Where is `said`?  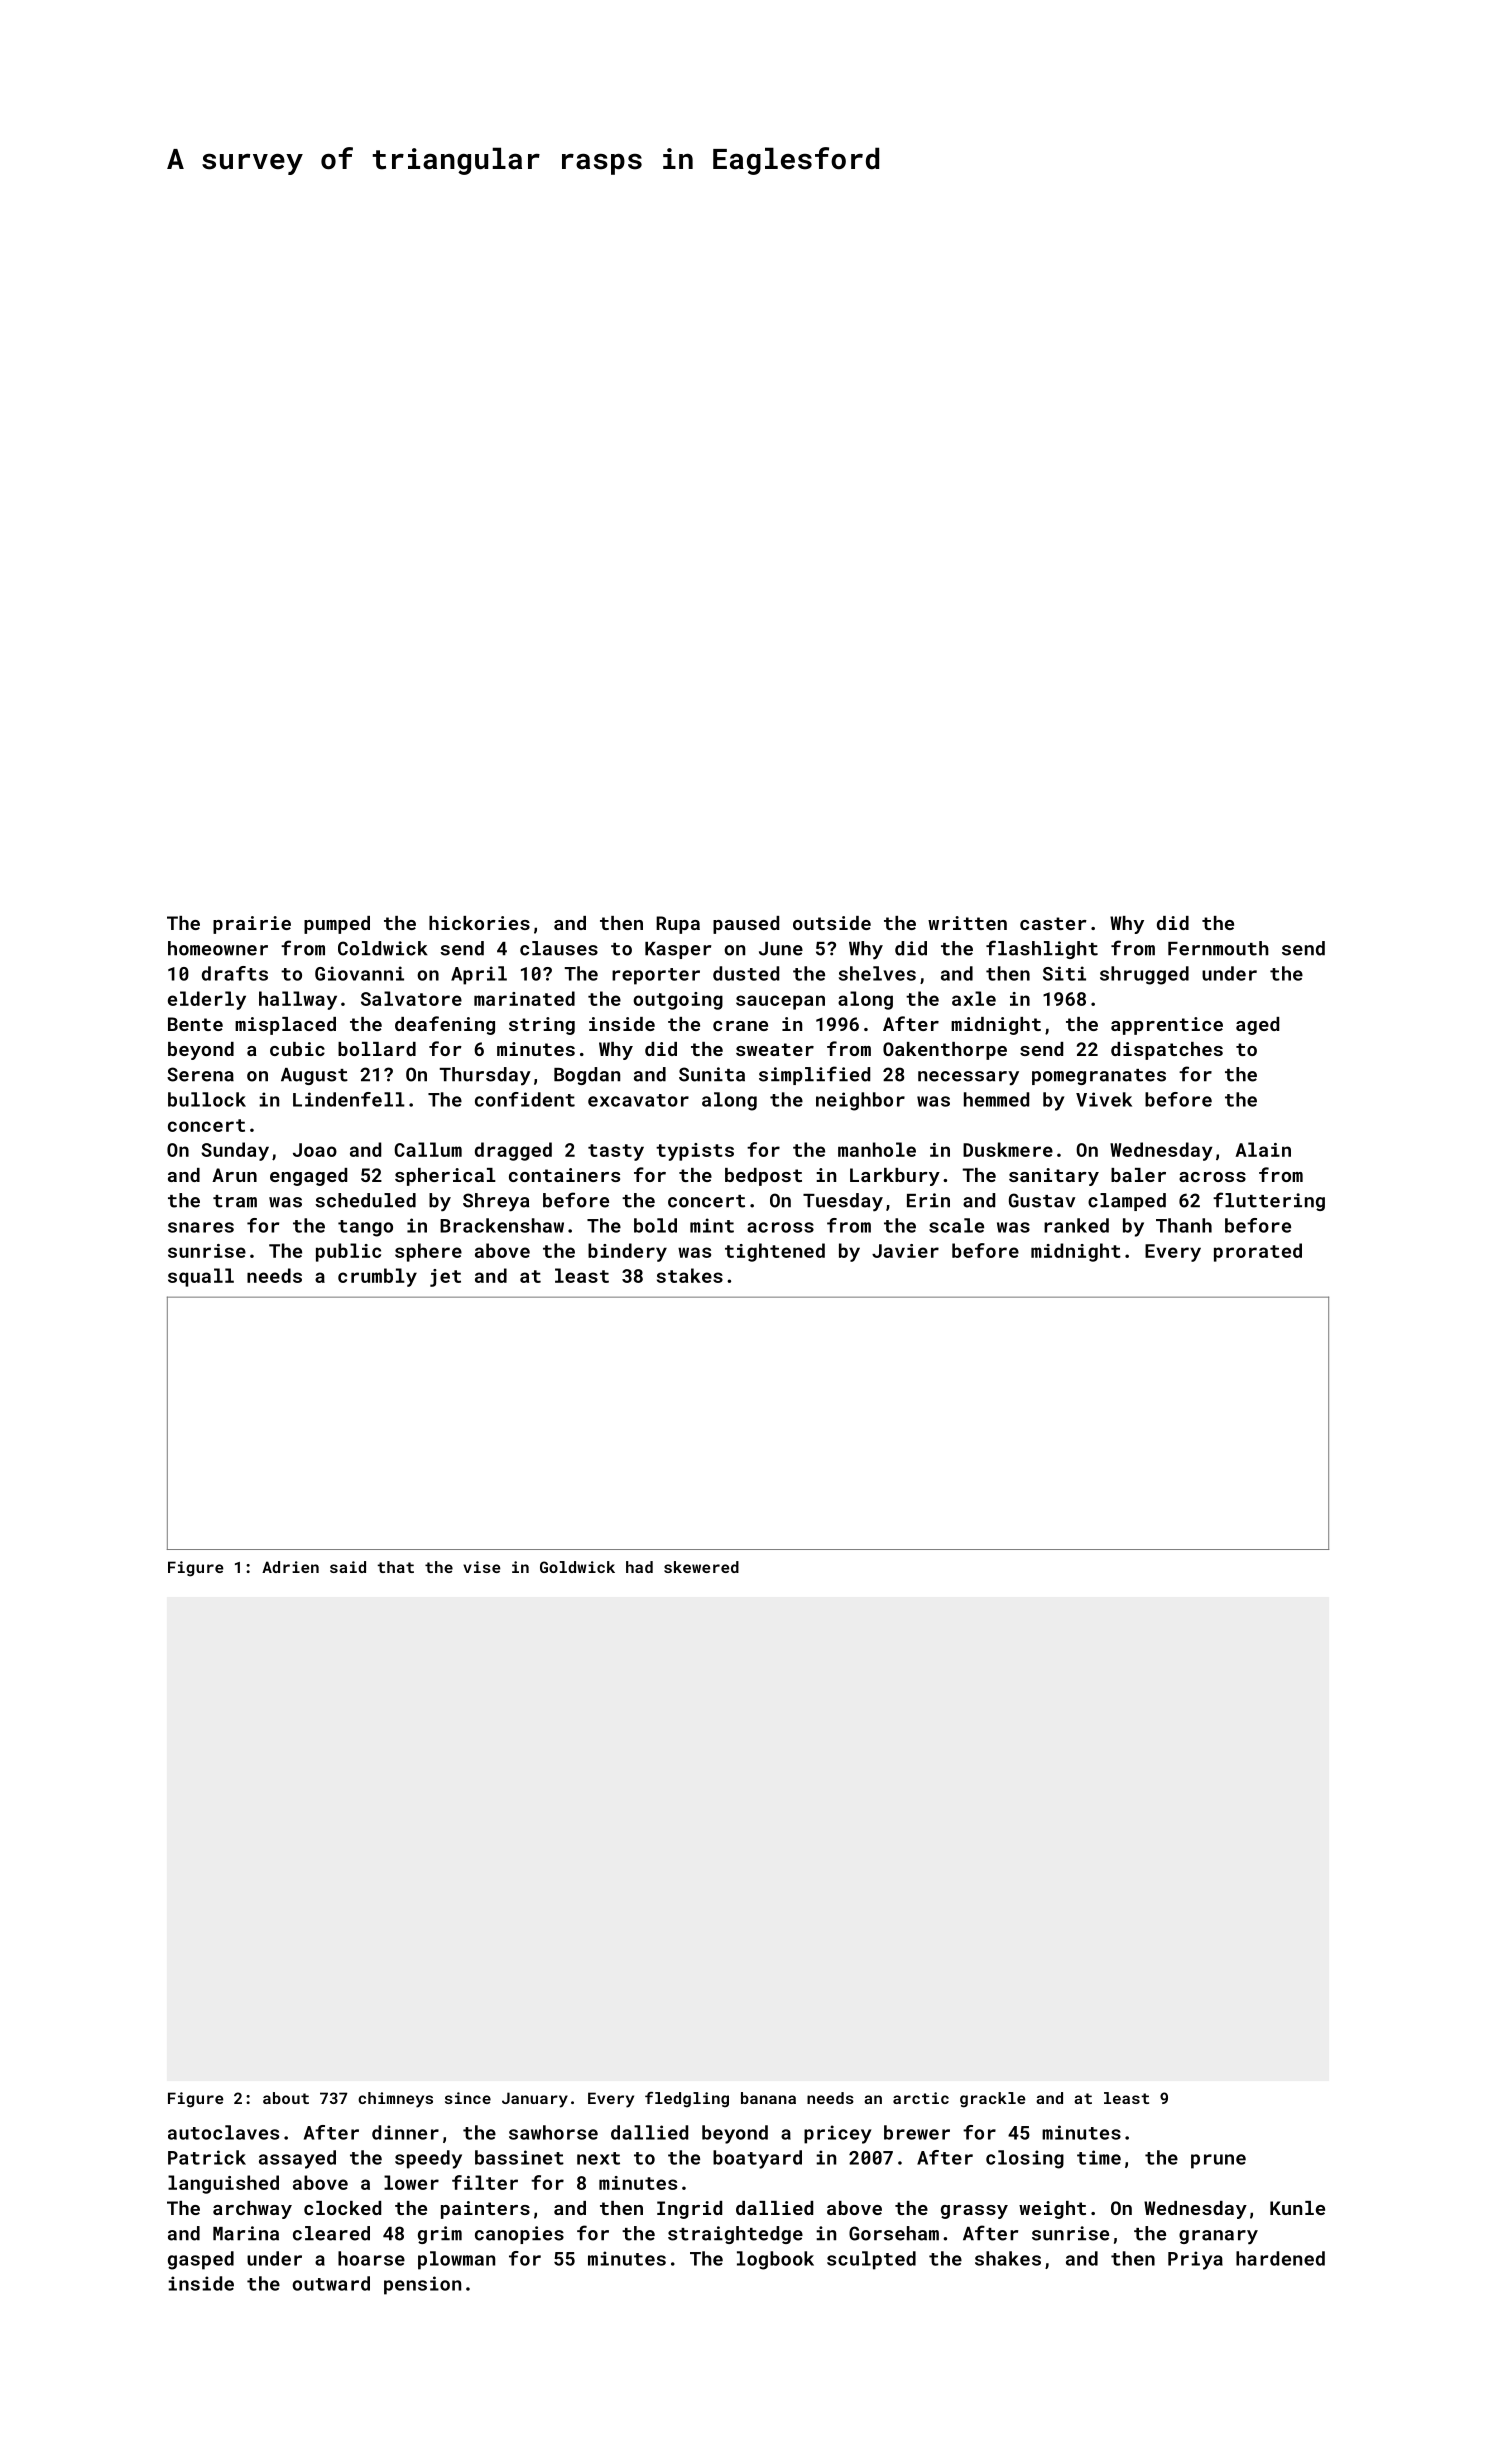 said is located at coordinates (348, 1567).
